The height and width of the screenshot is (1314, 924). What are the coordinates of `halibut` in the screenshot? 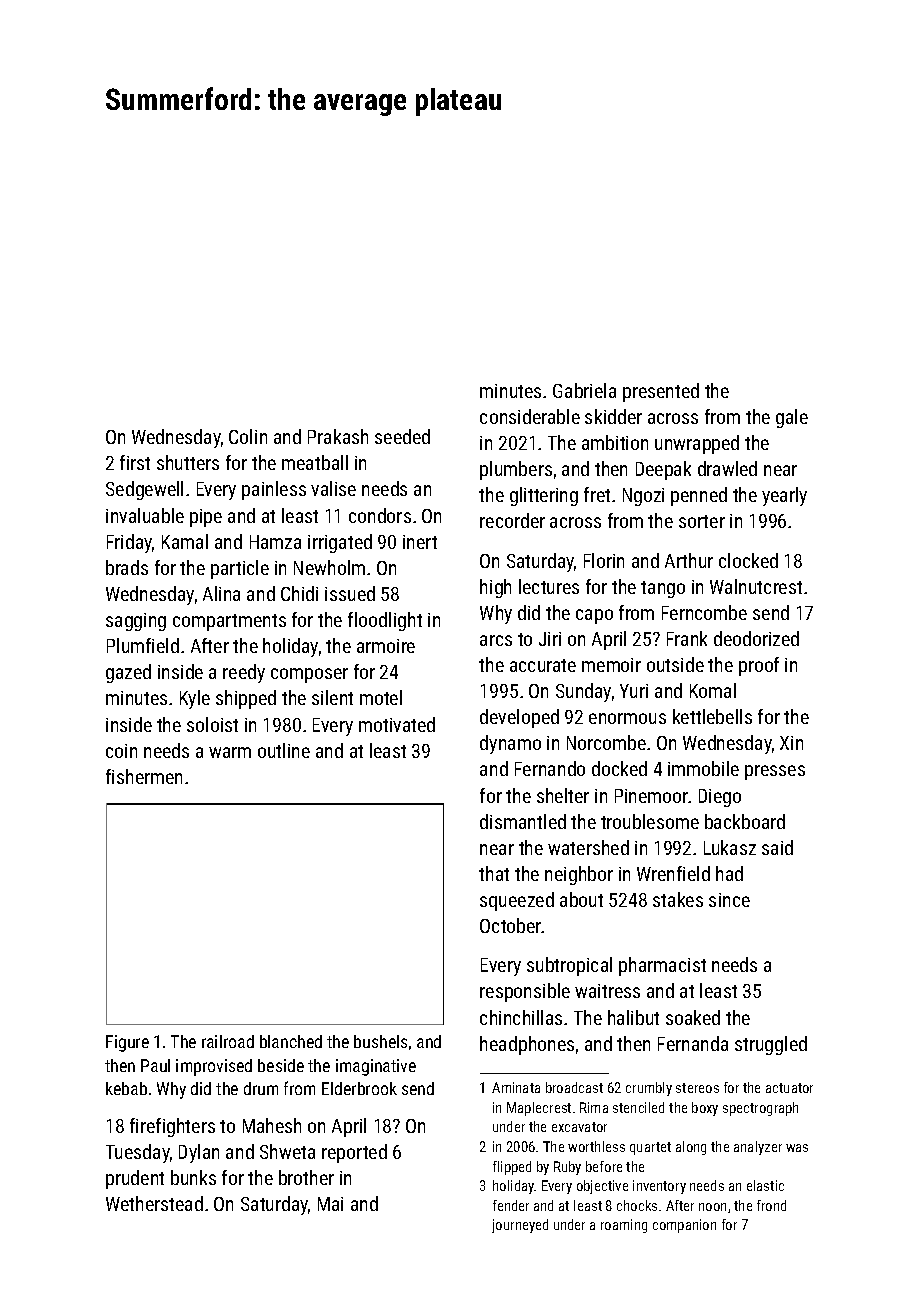 It's located at (633, 1017).
